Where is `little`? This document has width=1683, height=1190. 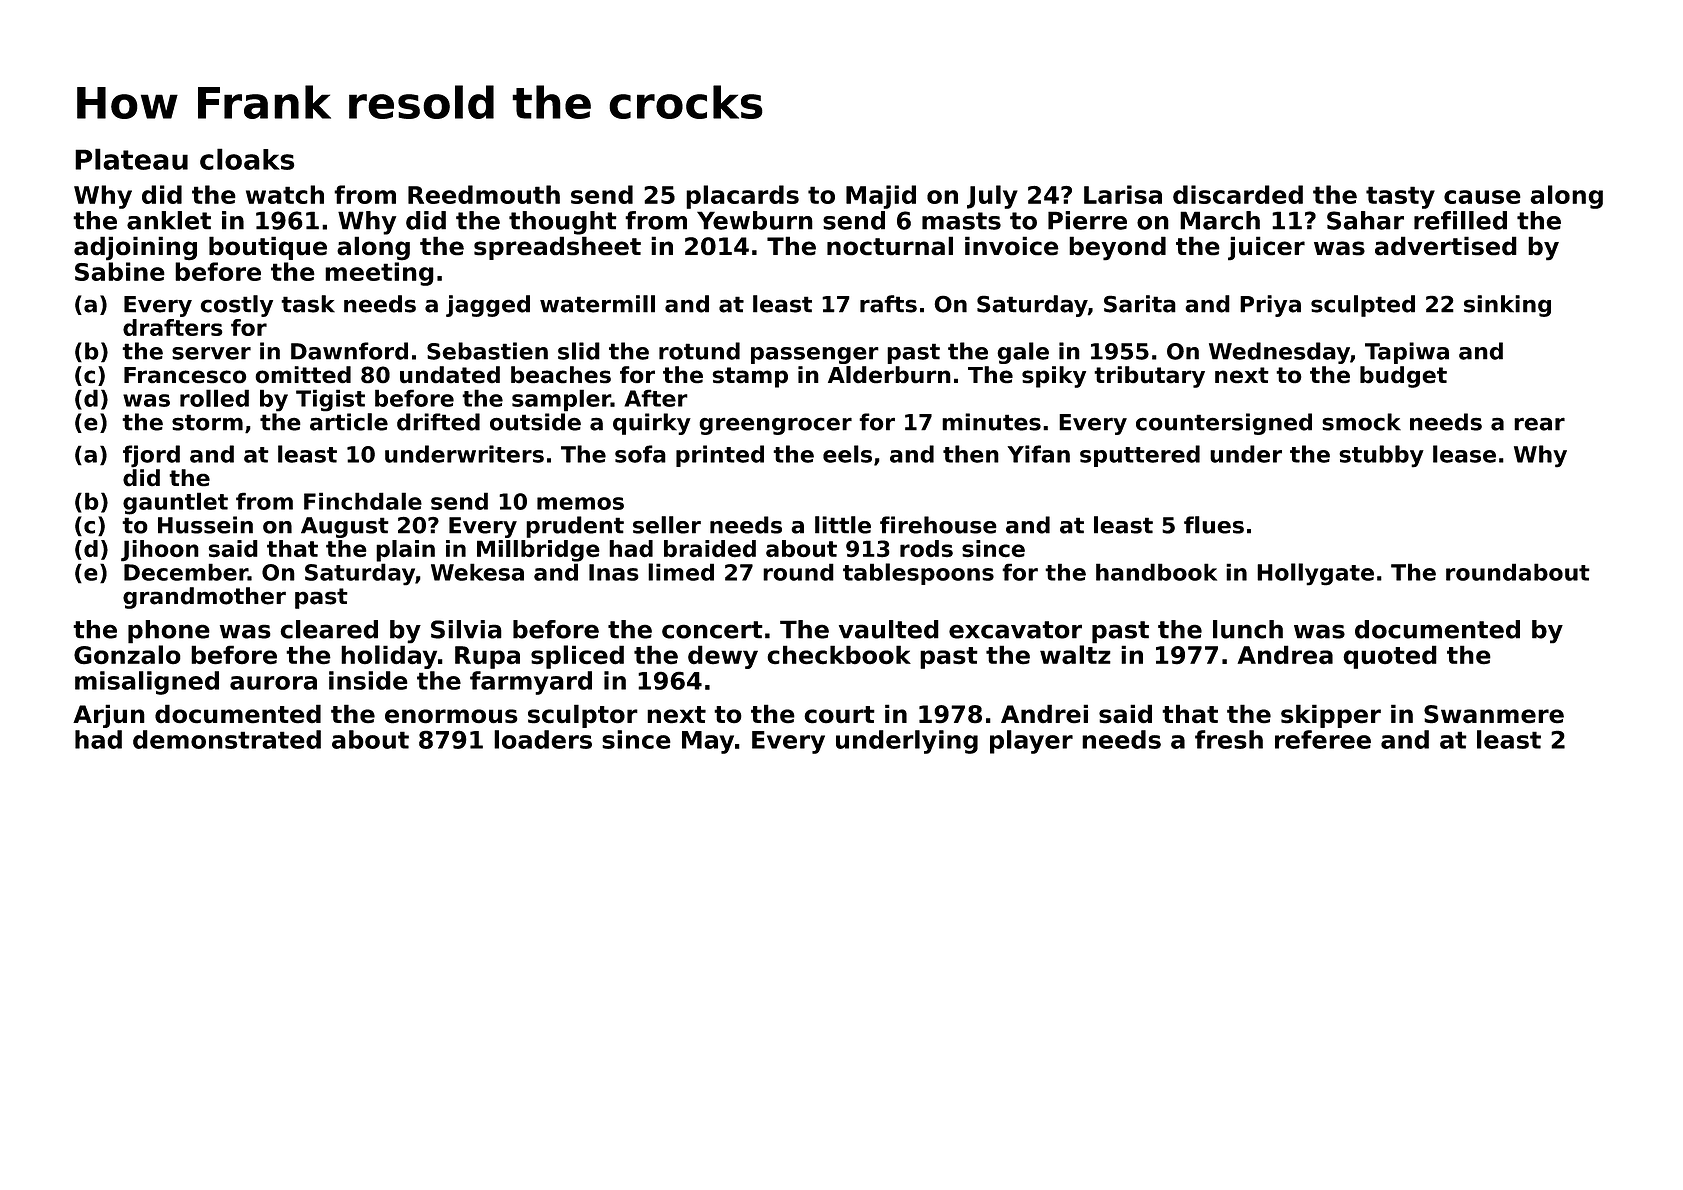
little is located at coordinates (843, 525).
